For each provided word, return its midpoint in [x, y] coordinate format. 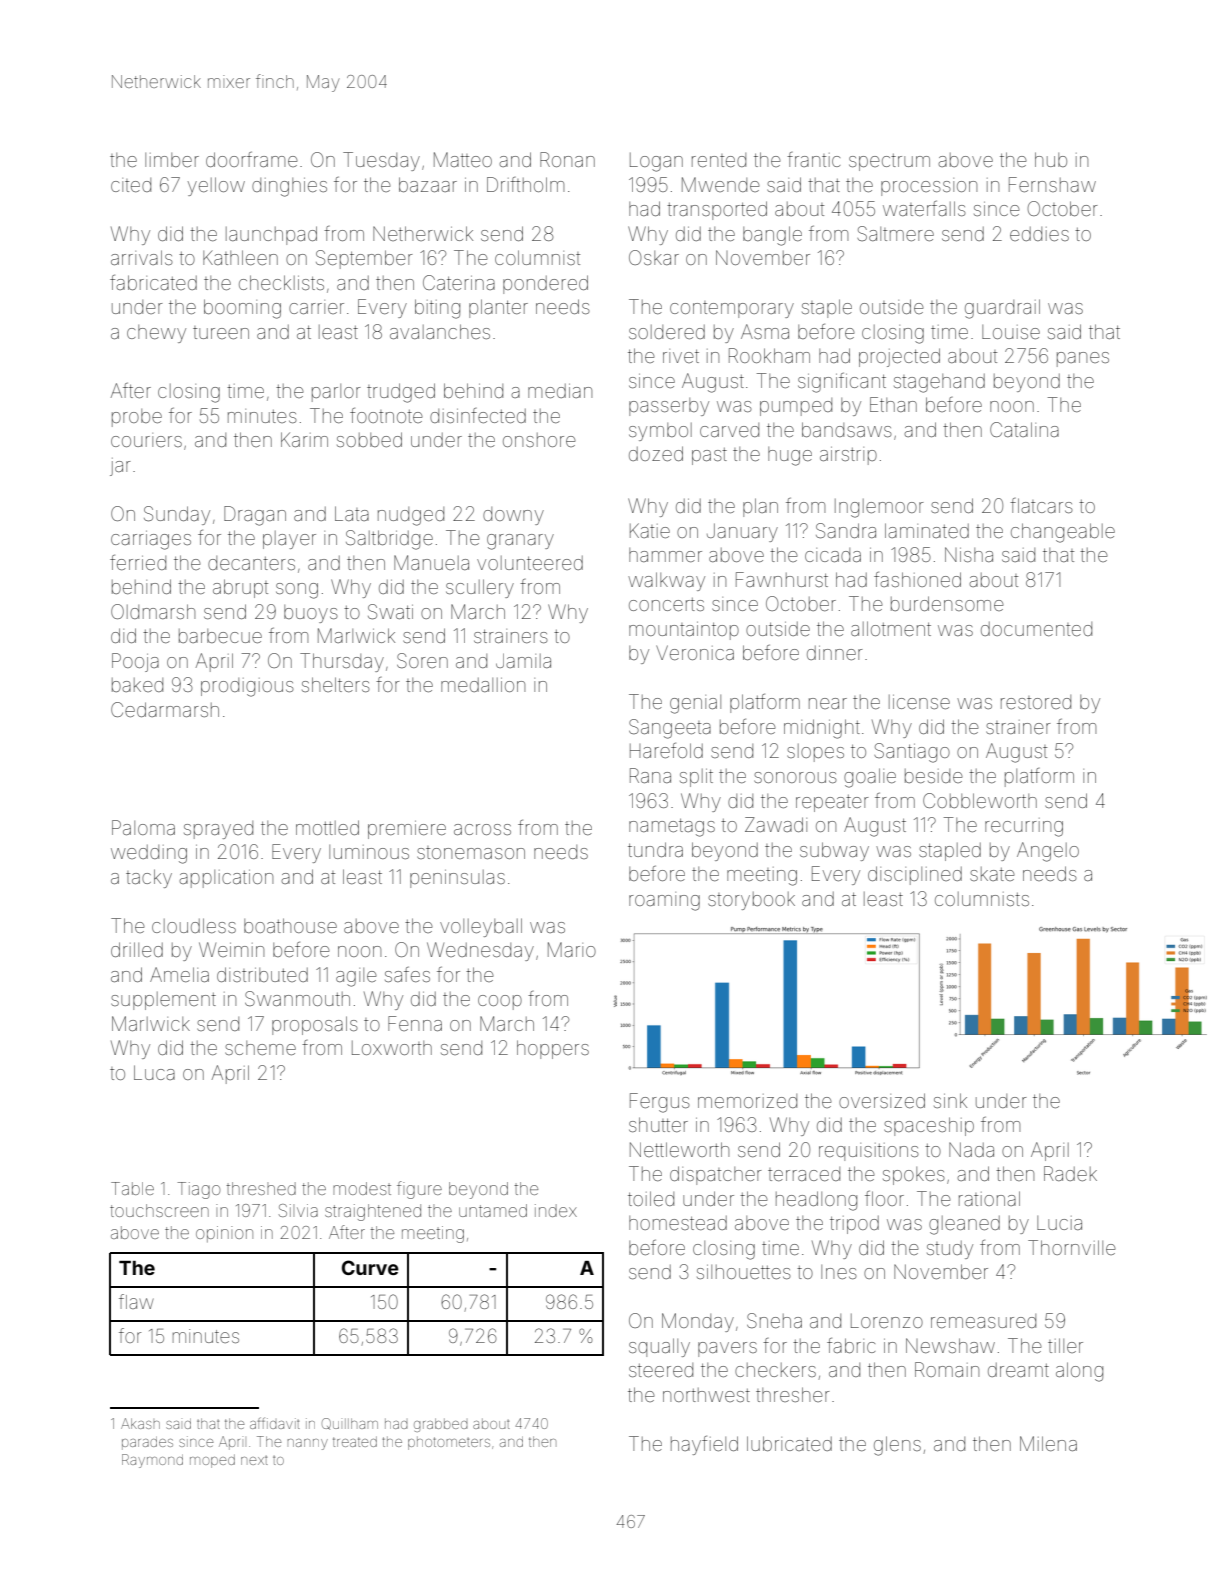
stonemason [471, 852]
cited [131, 185]
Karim [304, 439]
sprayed [218, 830]
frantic [813, 159]
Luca [154, 1072]
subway [834, 851]
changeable [1063, 533]
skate [992, 874]
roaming [664, 901]
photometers [449, 1443]
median [560, 391]
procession [929, 187]
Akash [140, 1423]
